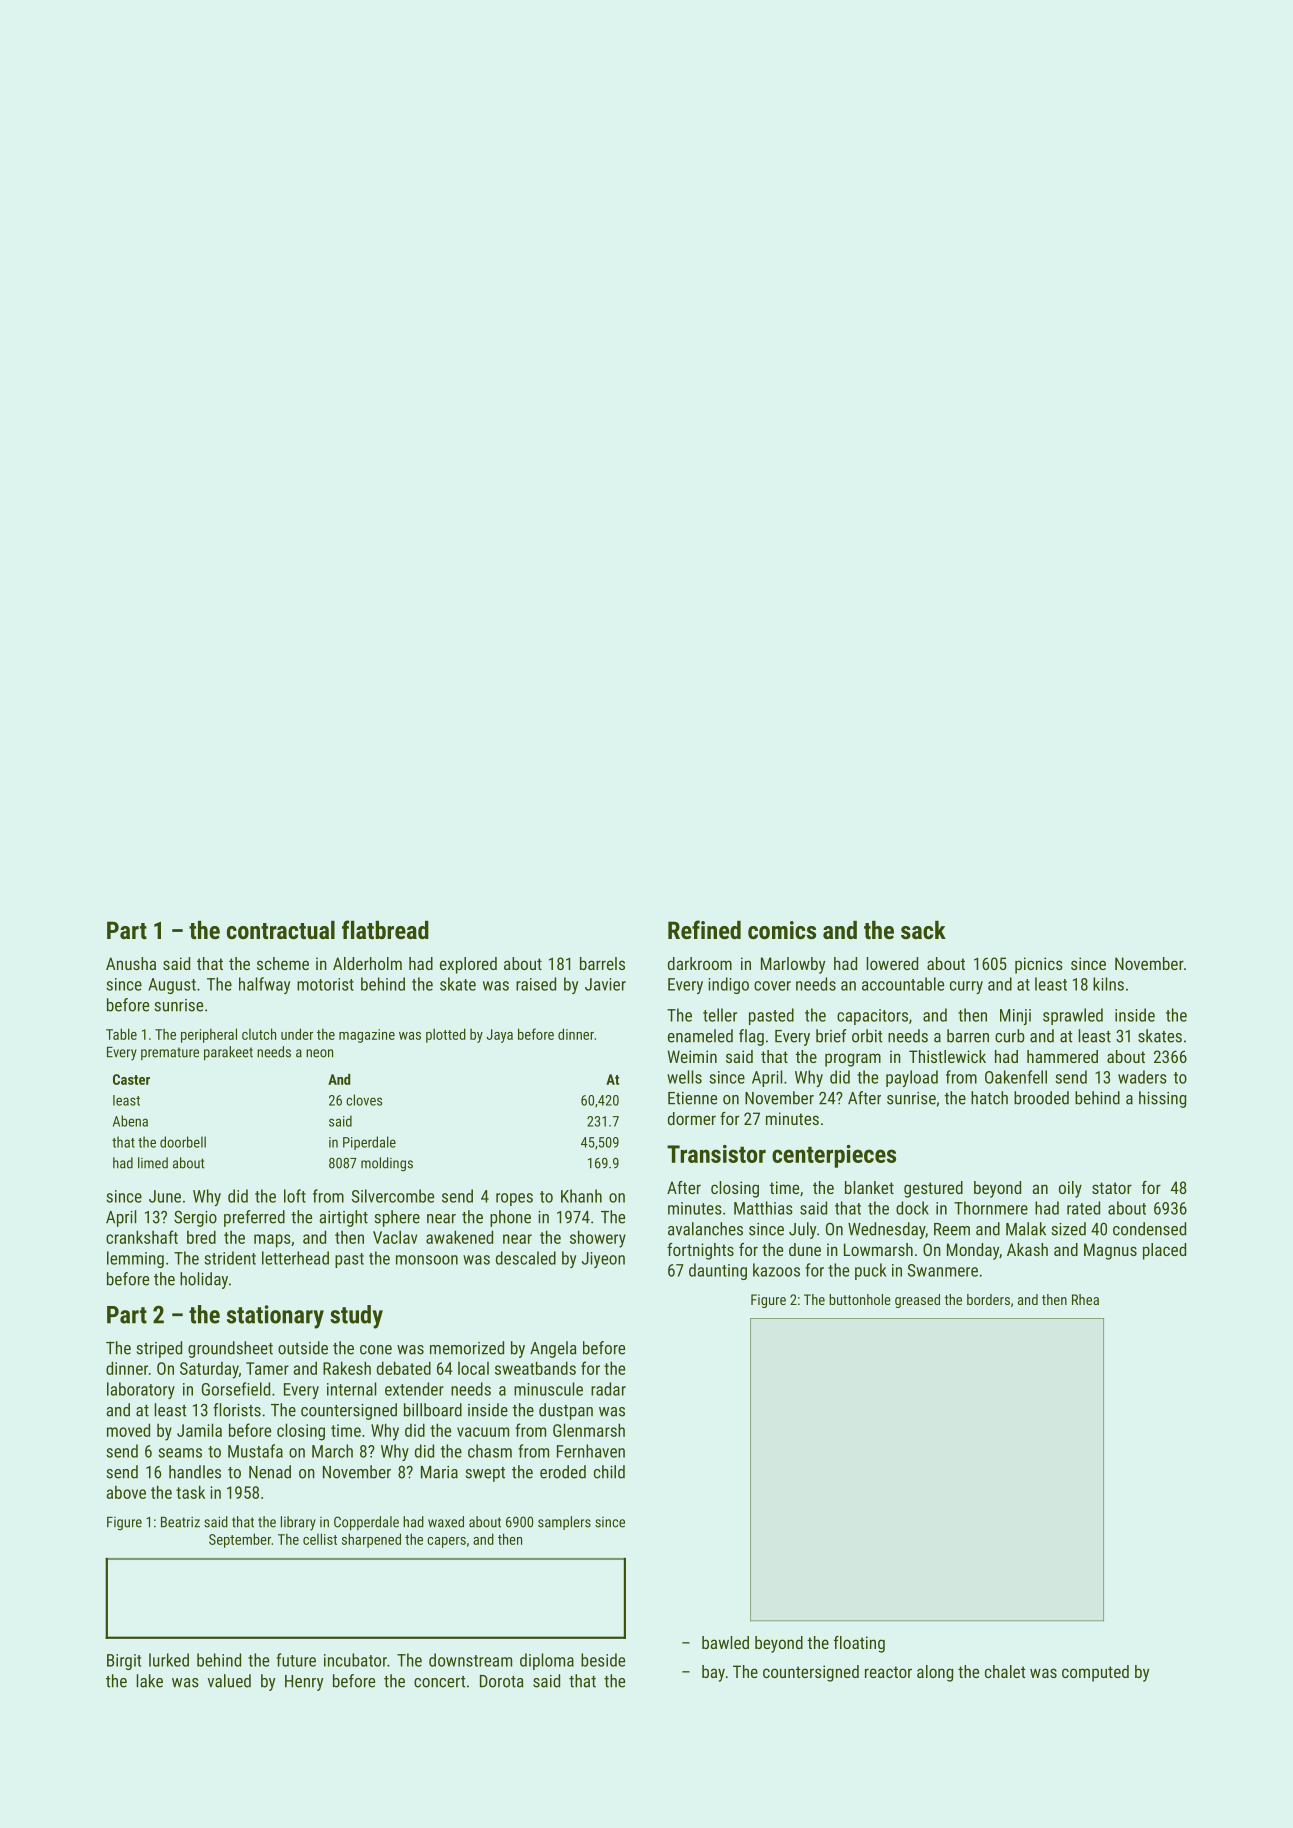  I want to click on reactor, so click(888, 1672).
